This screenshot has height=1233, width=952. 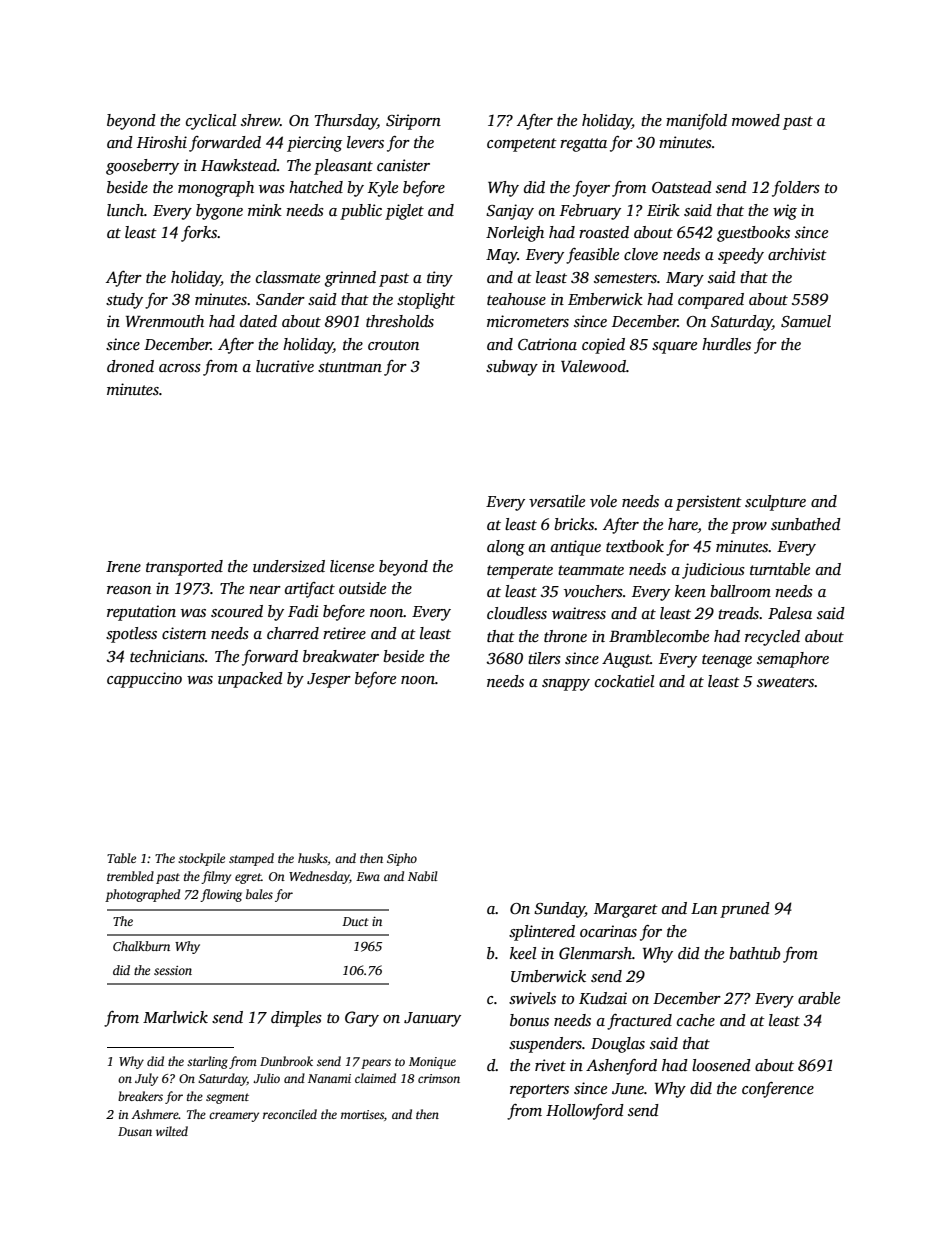 What do you see at coordinates (749, 528) in the screenshot?
I see `prow` at bounding box center [749, 528].
